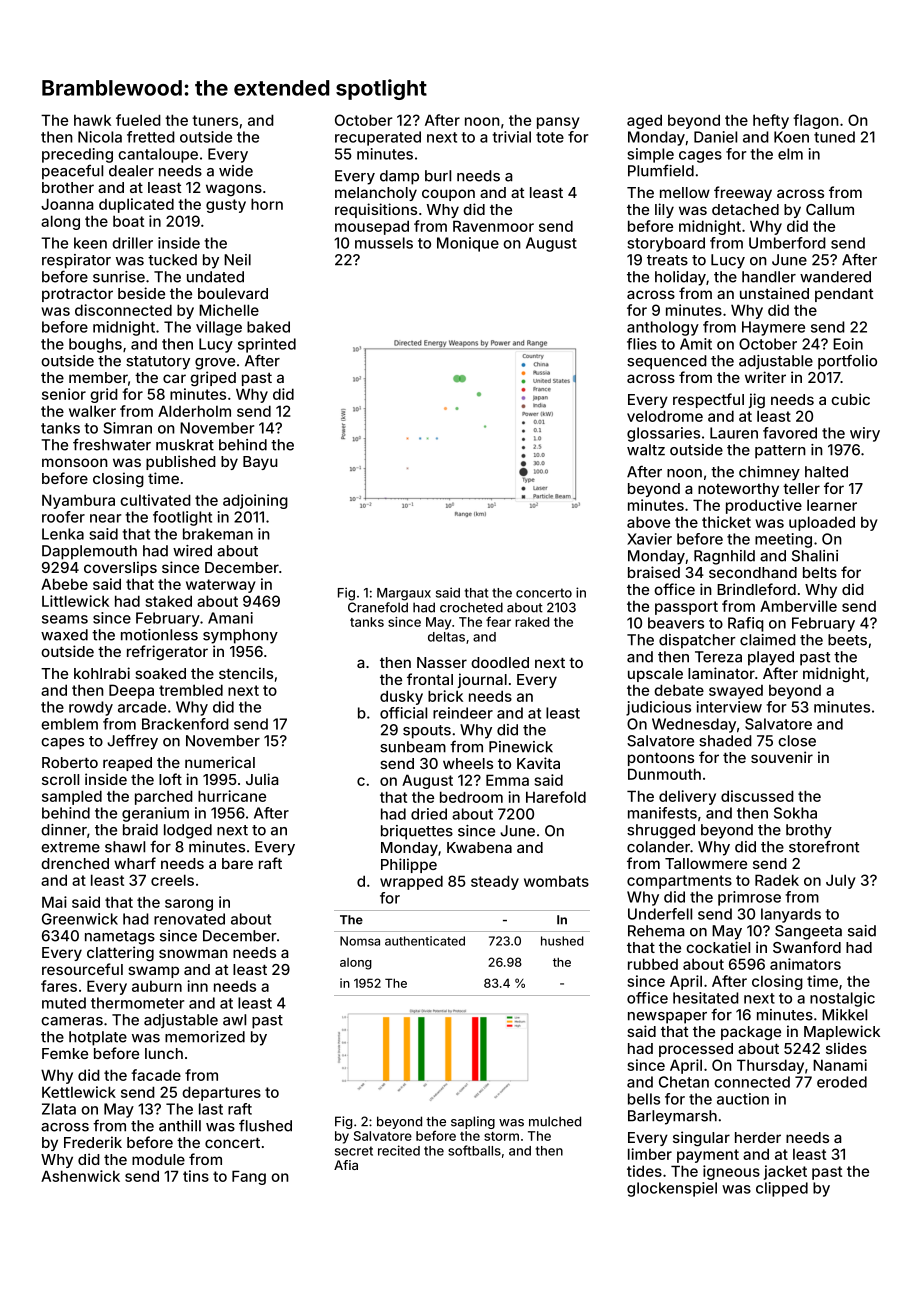 The height and width of the screenshot is (1308, 924). What do you see at coordinates (249, 1177) in the screenshot?
I see `Fang` at bounding box center [249, 1177].
